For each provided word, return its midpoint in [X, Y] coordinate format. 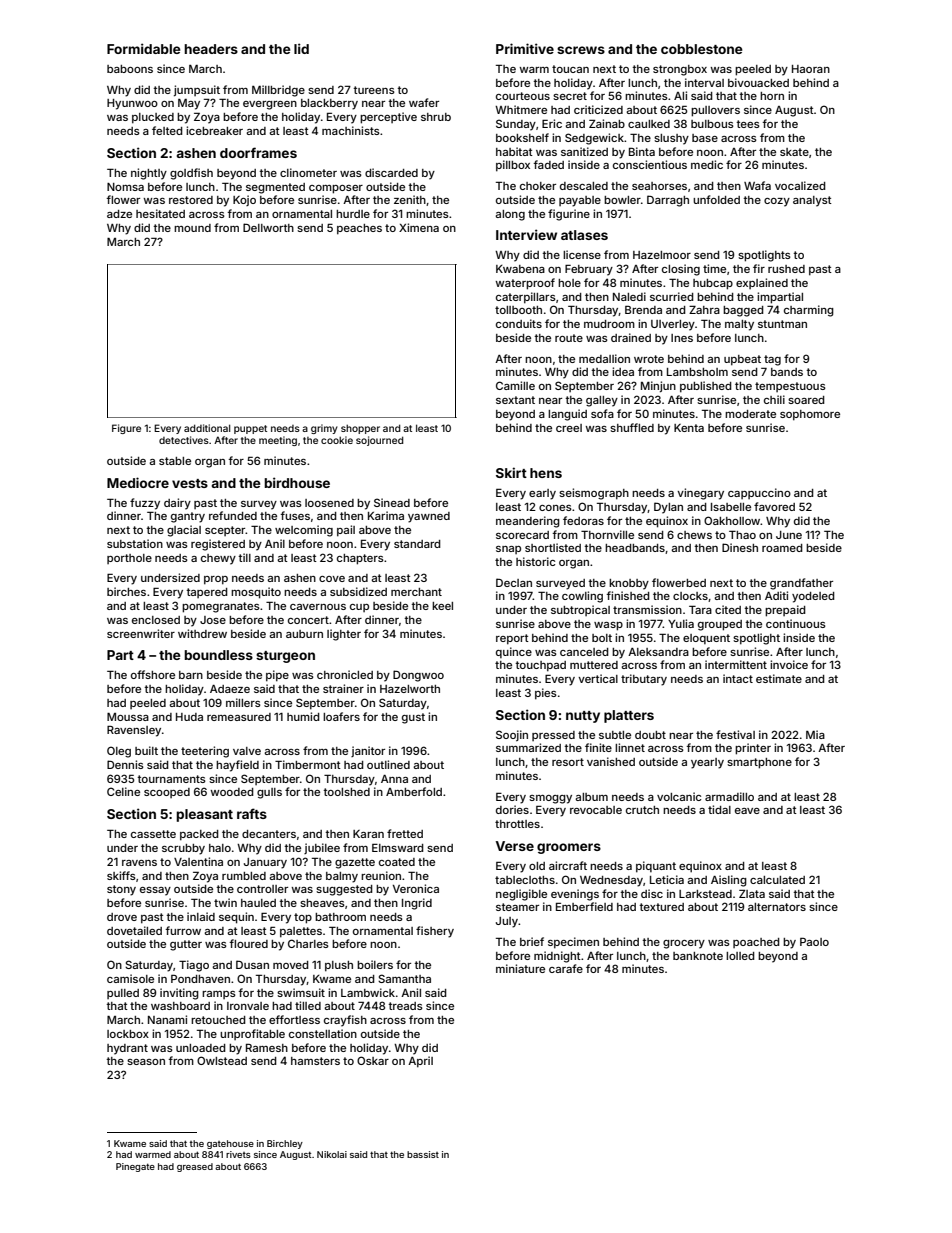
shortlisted [553, 547]
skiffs [121, 875]
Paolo [814, 941]
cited [728, 609]
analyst [812, 201]
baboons [130, 69]
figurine [569, 215]
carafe [566, 968]
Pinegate [135, 1167]
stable [175, 461]
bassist [423, 1154]
